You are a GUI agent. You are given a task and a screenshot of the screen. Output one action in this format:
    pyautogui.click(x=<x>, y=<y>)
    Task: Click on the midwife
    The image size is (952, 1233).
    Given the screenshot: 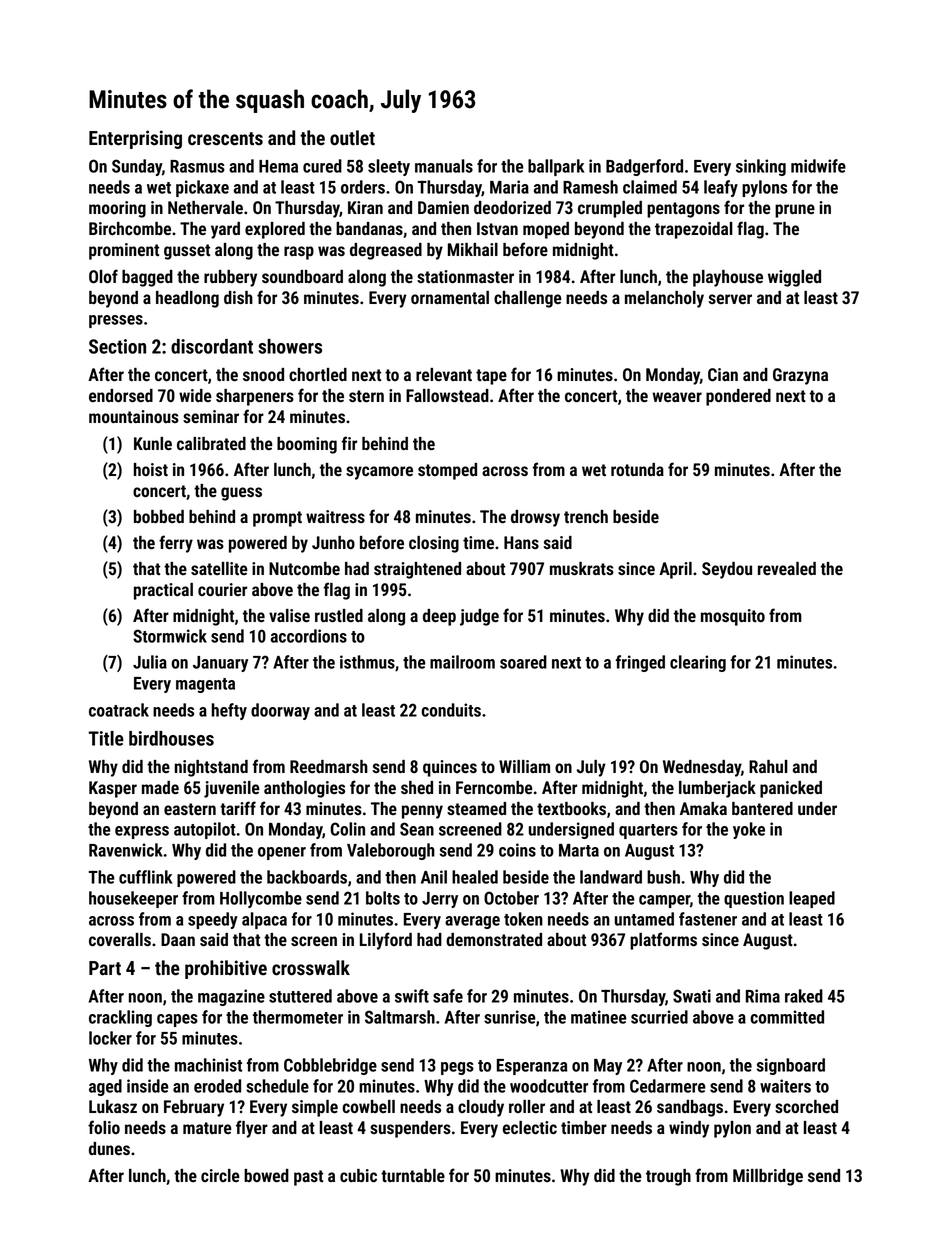 What is the action you would take?
    pyautogui.click(x=818, y=166)
